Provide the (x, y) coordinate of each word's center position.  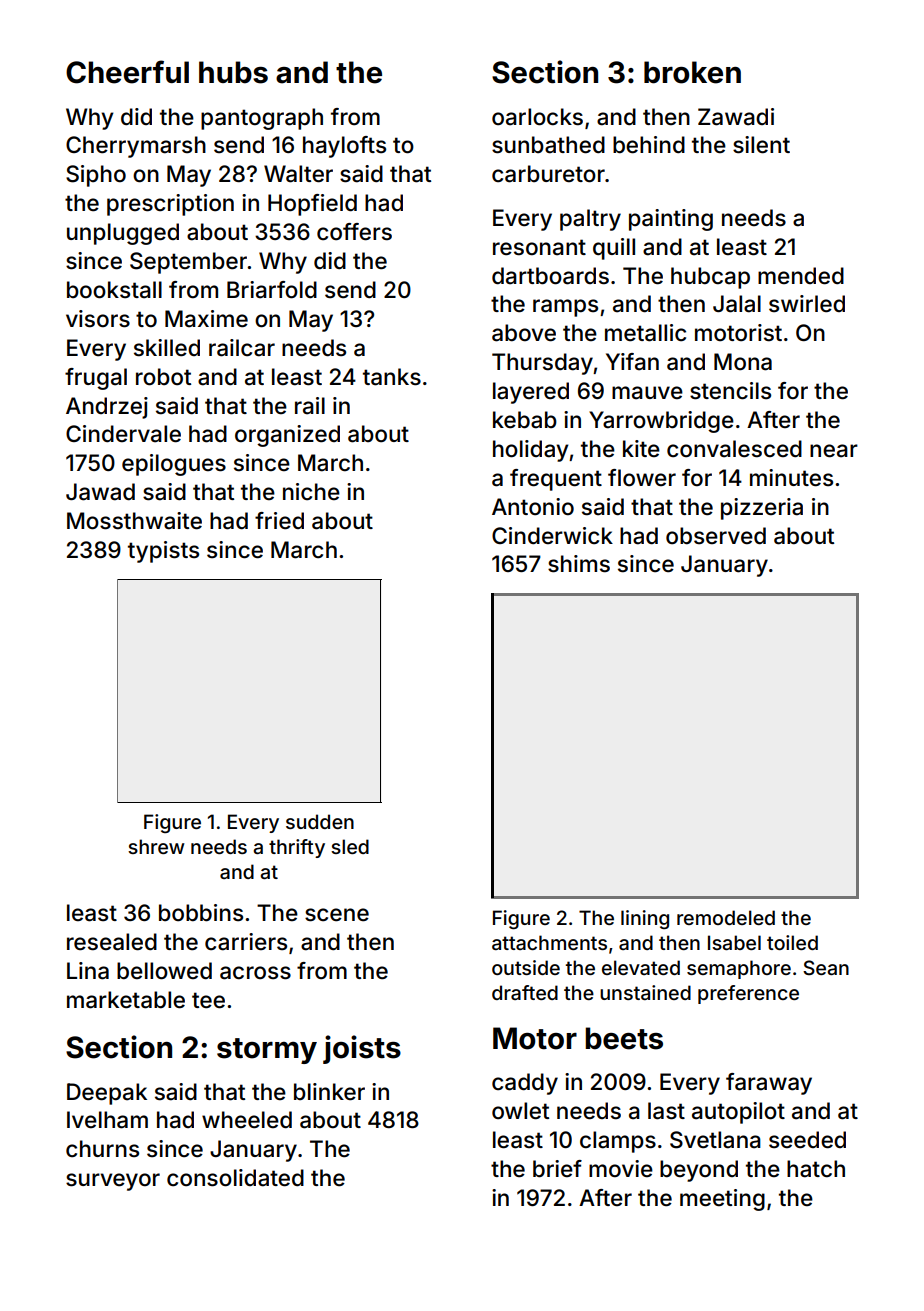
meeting (722, 1200)
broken (692, 72)
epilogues (174, 465)
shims (579, 564)
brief (557, 1169)
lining (645, 919)
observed (716, 536)
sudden (320, 821)
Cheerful (127, 72)
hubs (233, 72)
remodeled (726, 917)
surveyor (113, 1182)
